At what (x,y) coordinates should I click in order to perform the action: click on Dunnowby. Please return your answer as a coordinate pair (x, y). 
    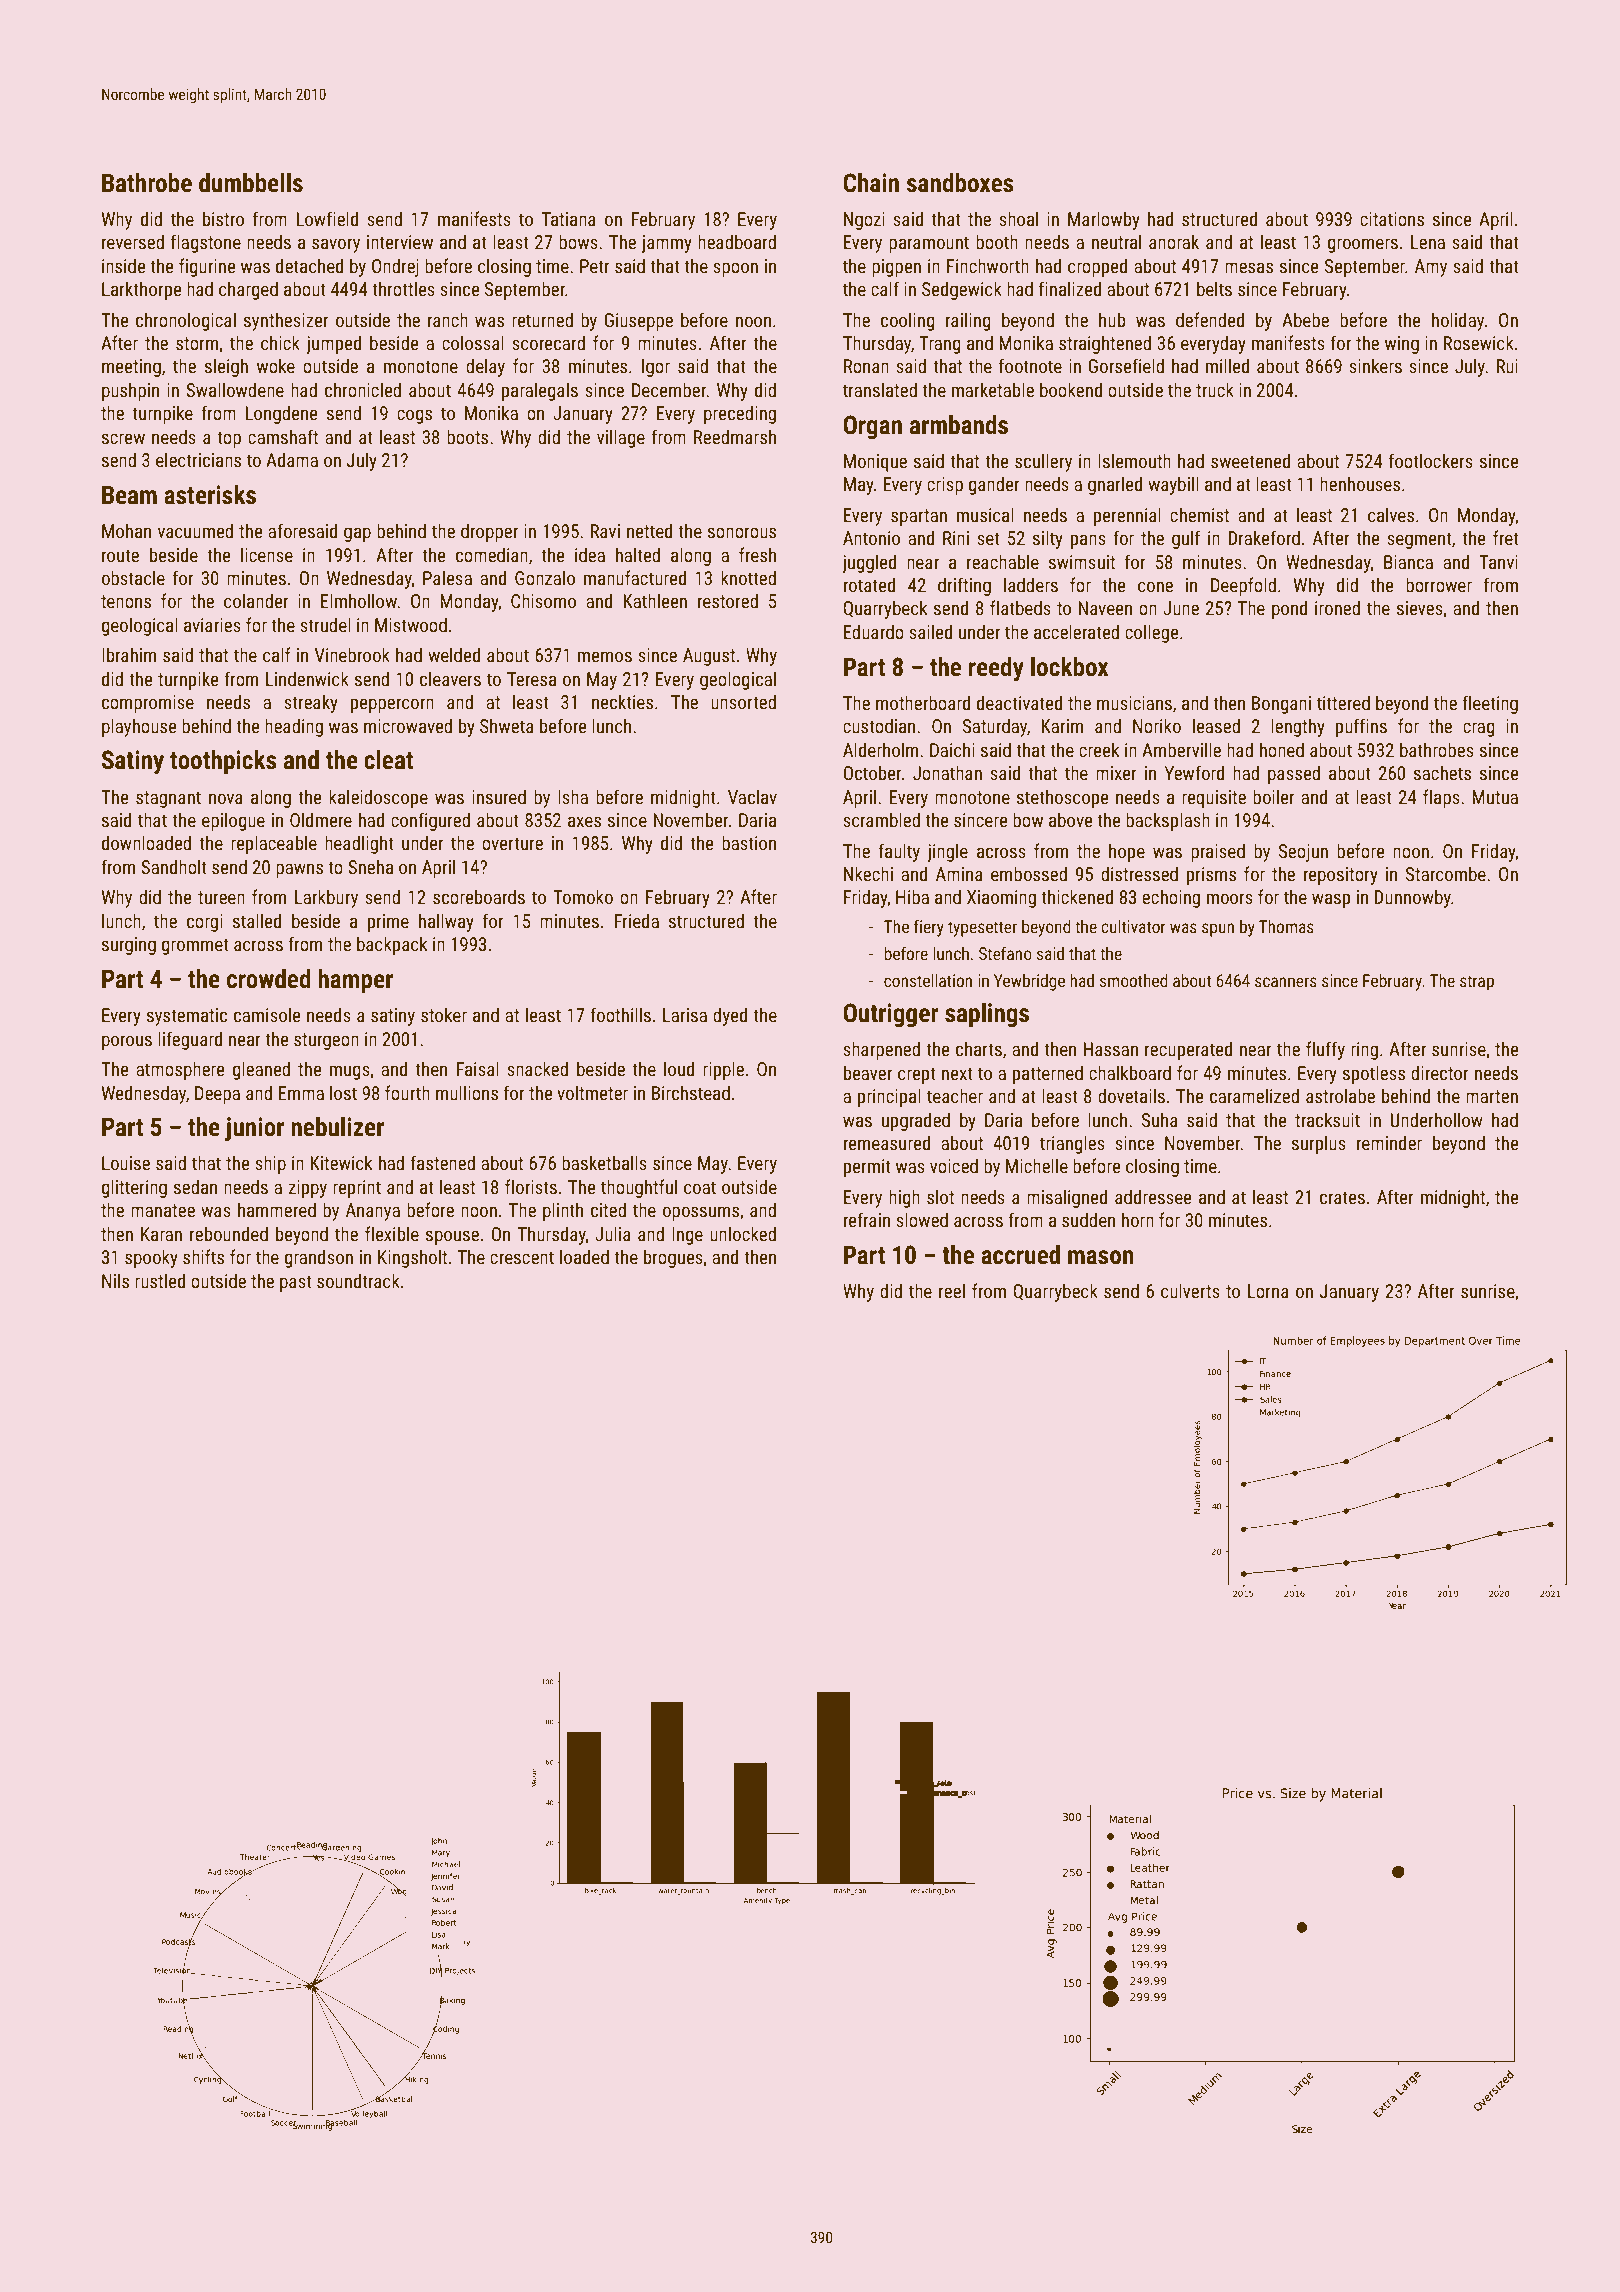
    Looking at the image, I should click on (1412, 898).
